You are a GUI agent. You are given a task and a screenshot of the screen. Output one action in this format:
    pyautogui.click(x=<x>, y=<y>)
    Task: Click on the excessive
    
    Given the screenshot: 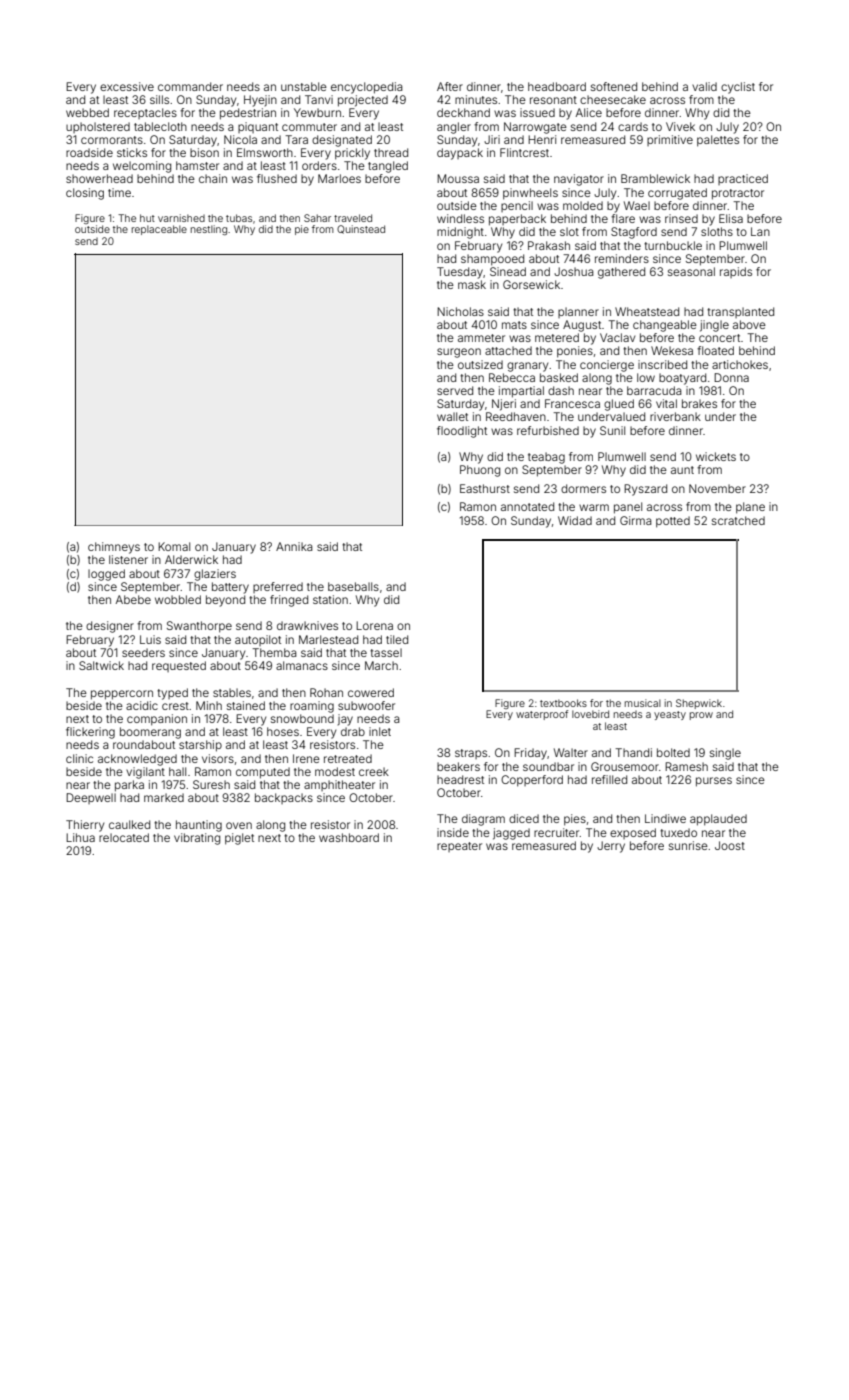 What is the action you would take?
    pyautogui.click(x=127, y=86)
